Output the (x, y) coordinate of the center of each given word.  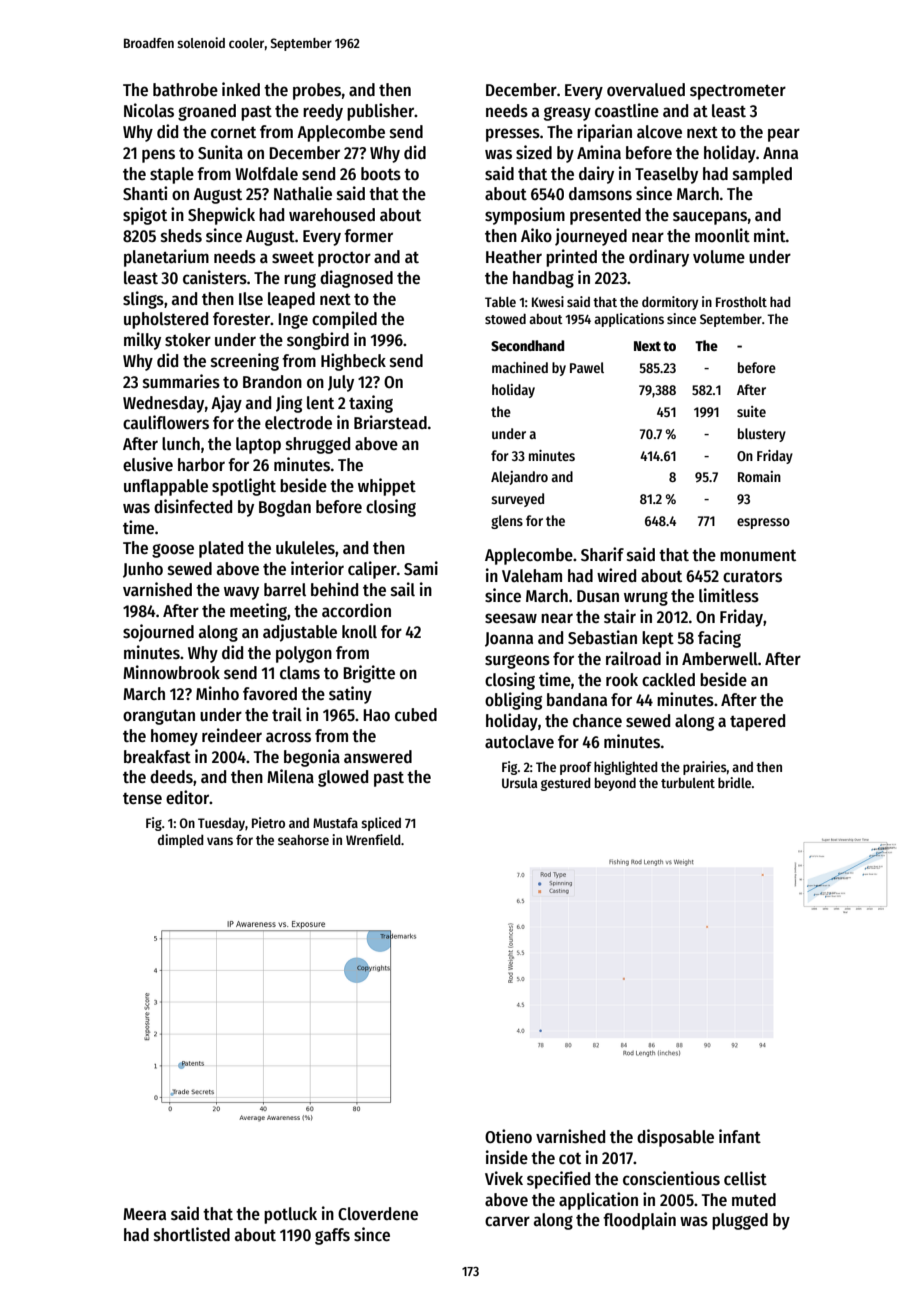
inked (241, 89)
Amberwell (720, 659)
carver (507, 1221)
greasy (567, 114)
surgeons (517, 662)
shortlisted (192, 1234)
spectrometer (738, 92)
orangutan (159, 717)
